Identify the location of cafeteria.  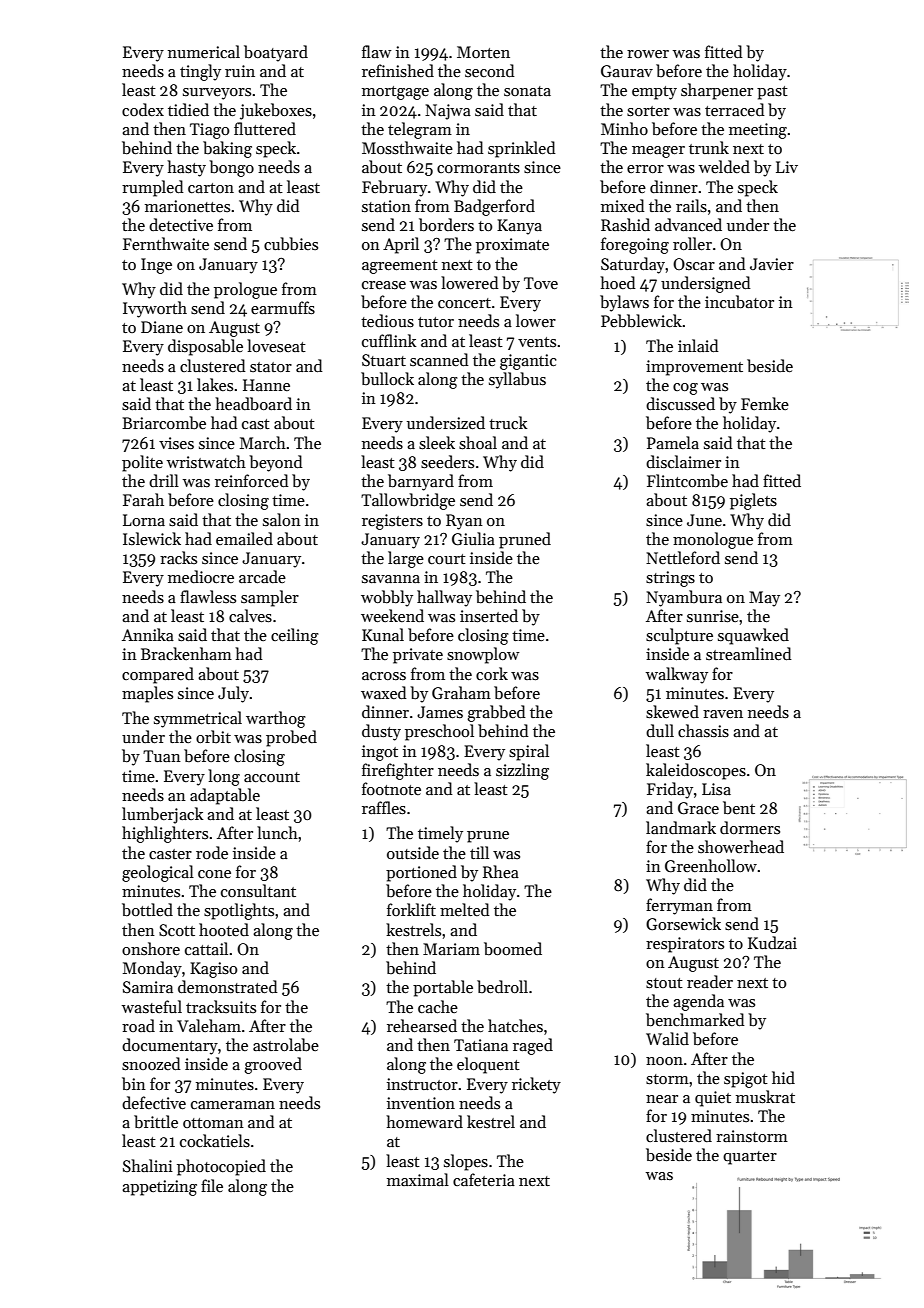
(484, 1179).
